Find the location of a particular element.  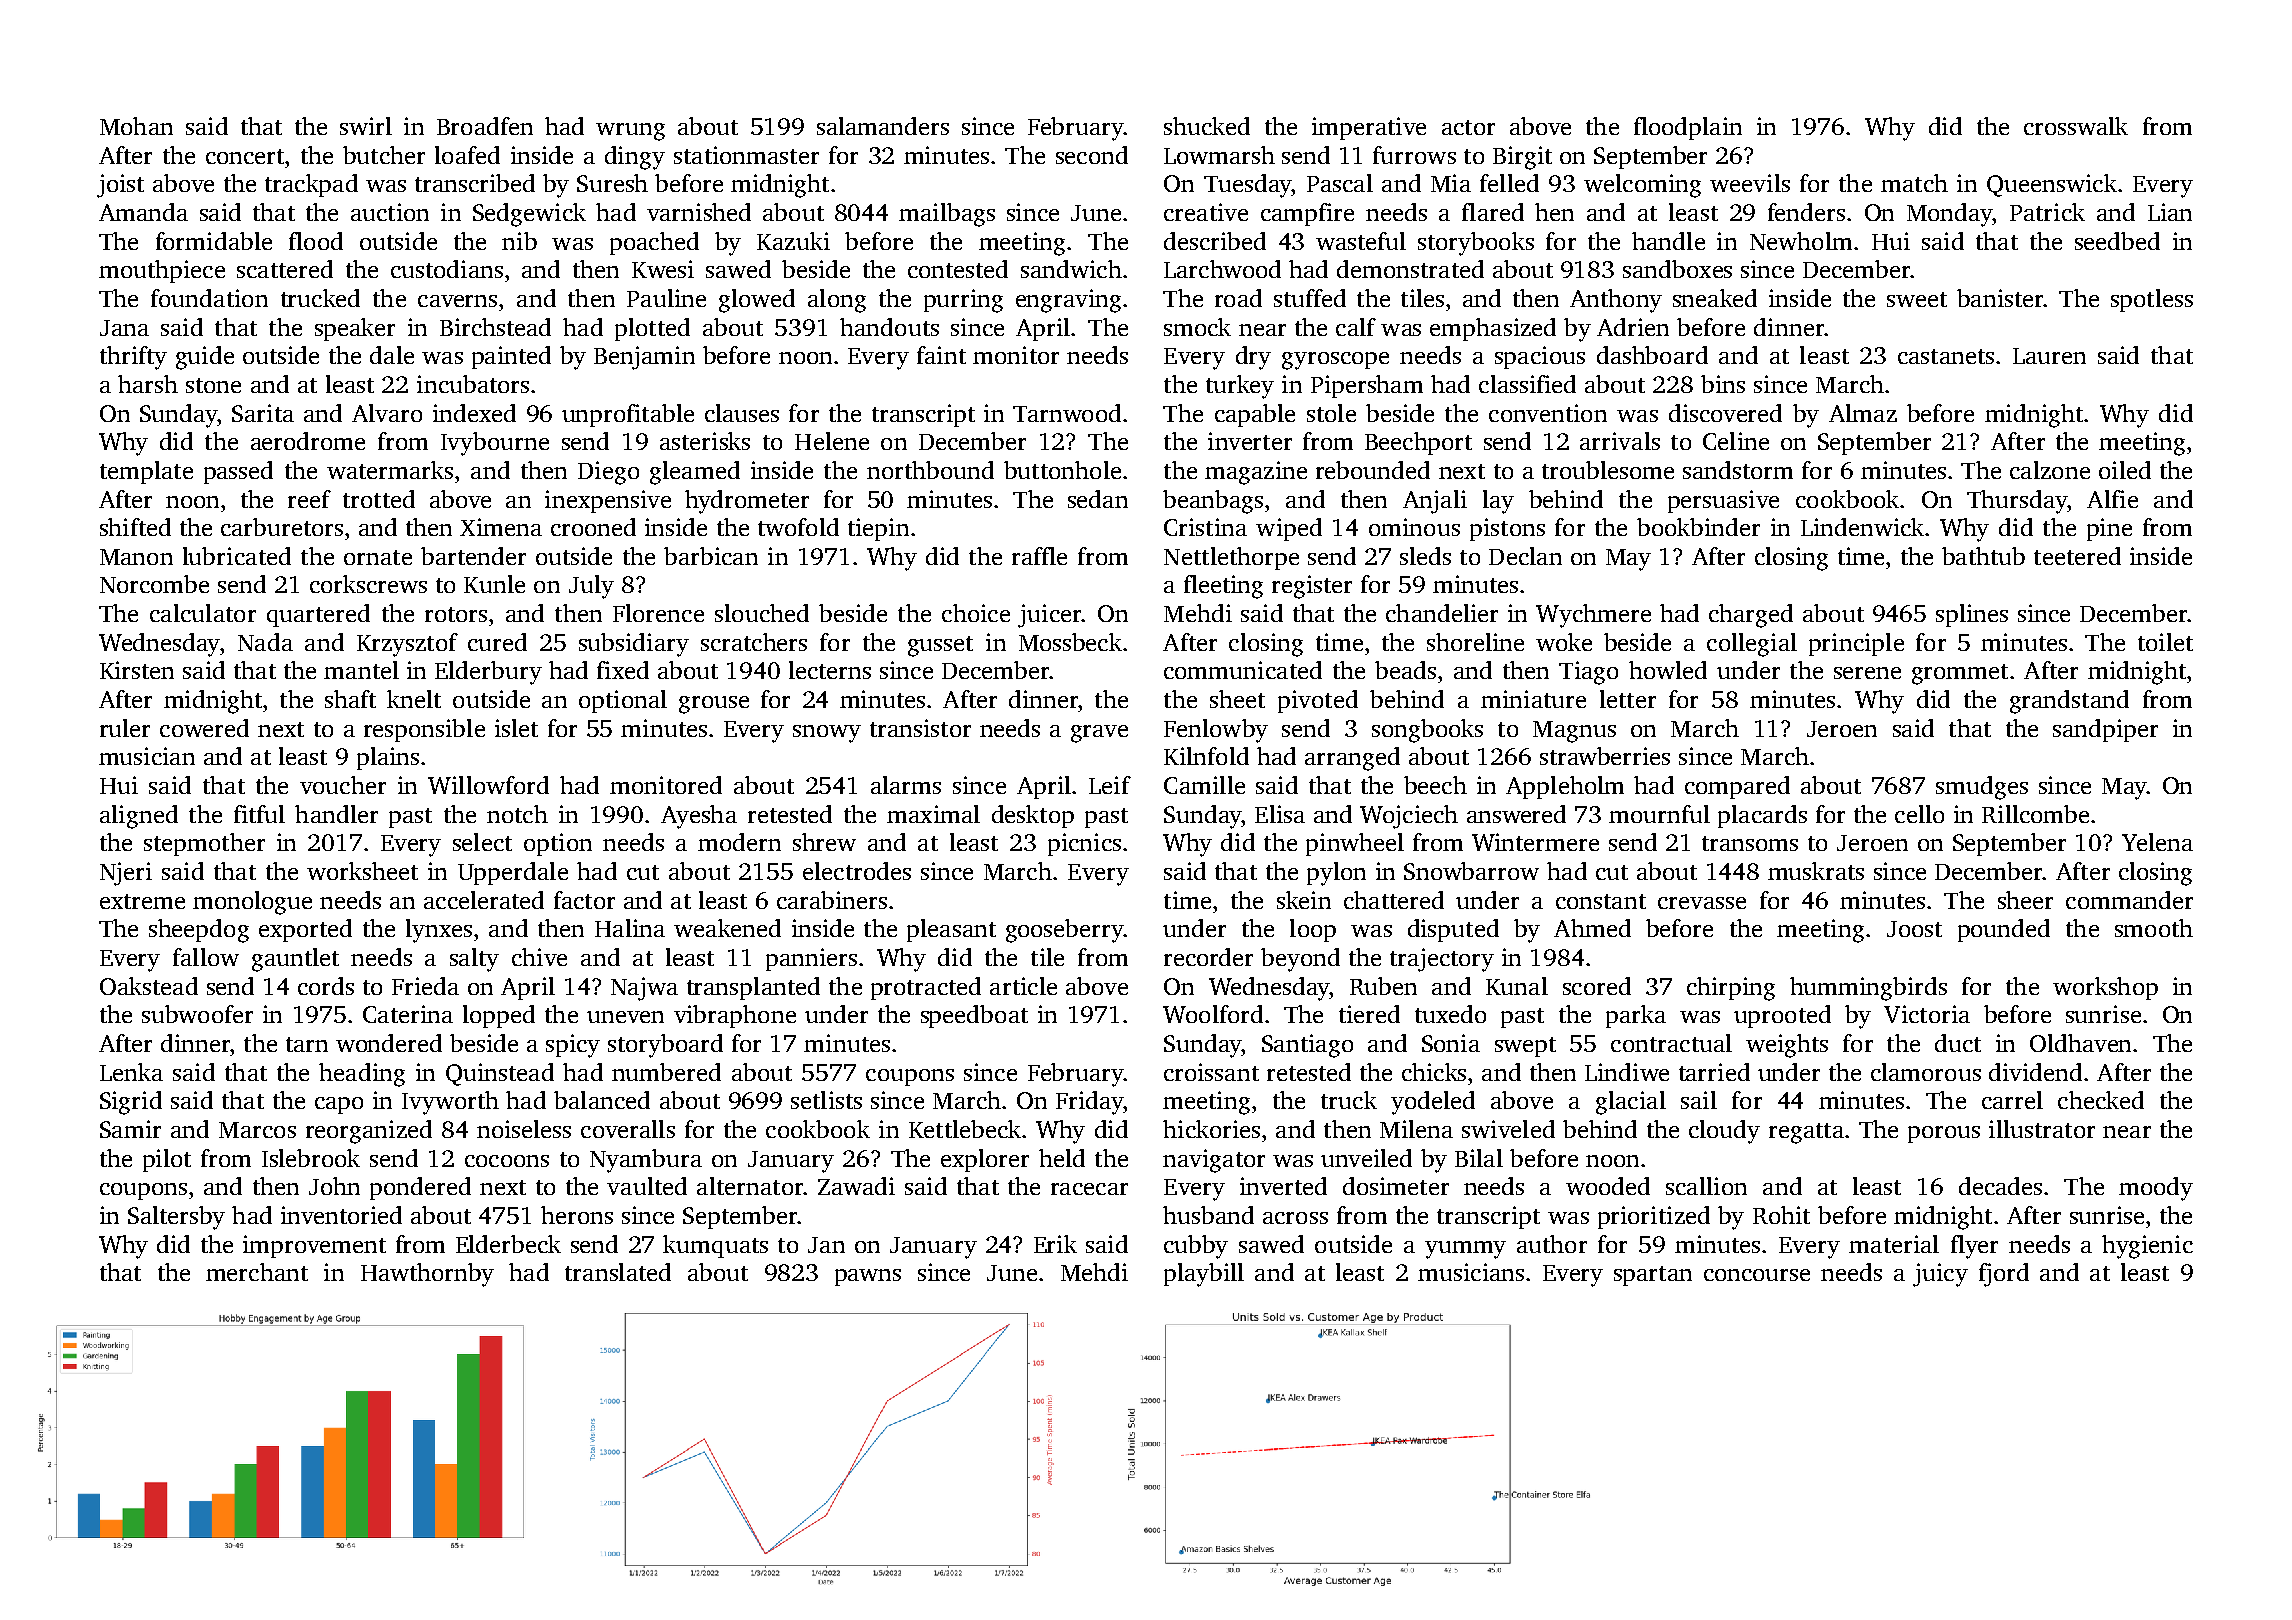

auction is located at coordinates (390, 212).
